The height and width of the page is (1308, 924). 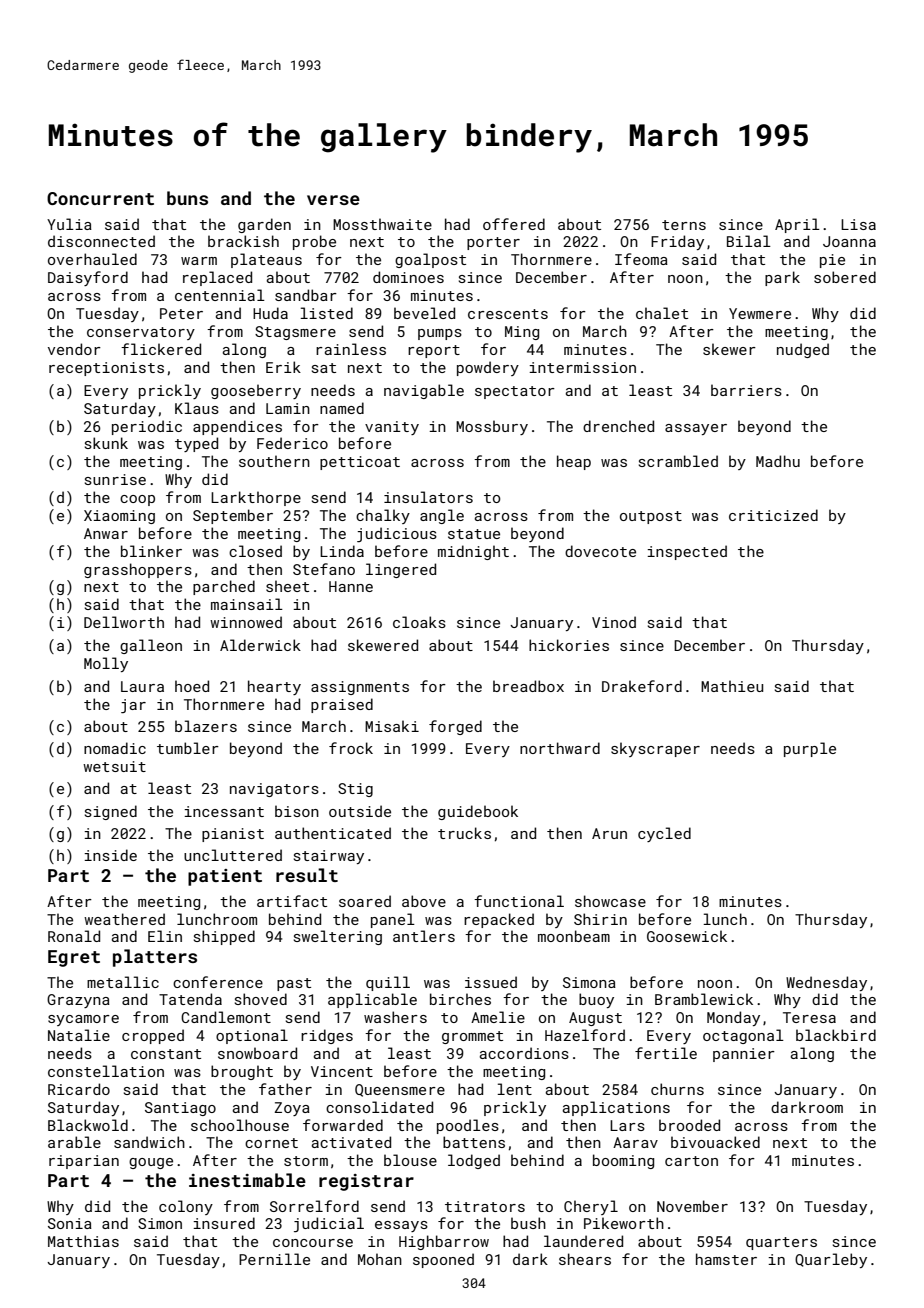 I want to click on Matthias, so click(x=83, y=1241).
